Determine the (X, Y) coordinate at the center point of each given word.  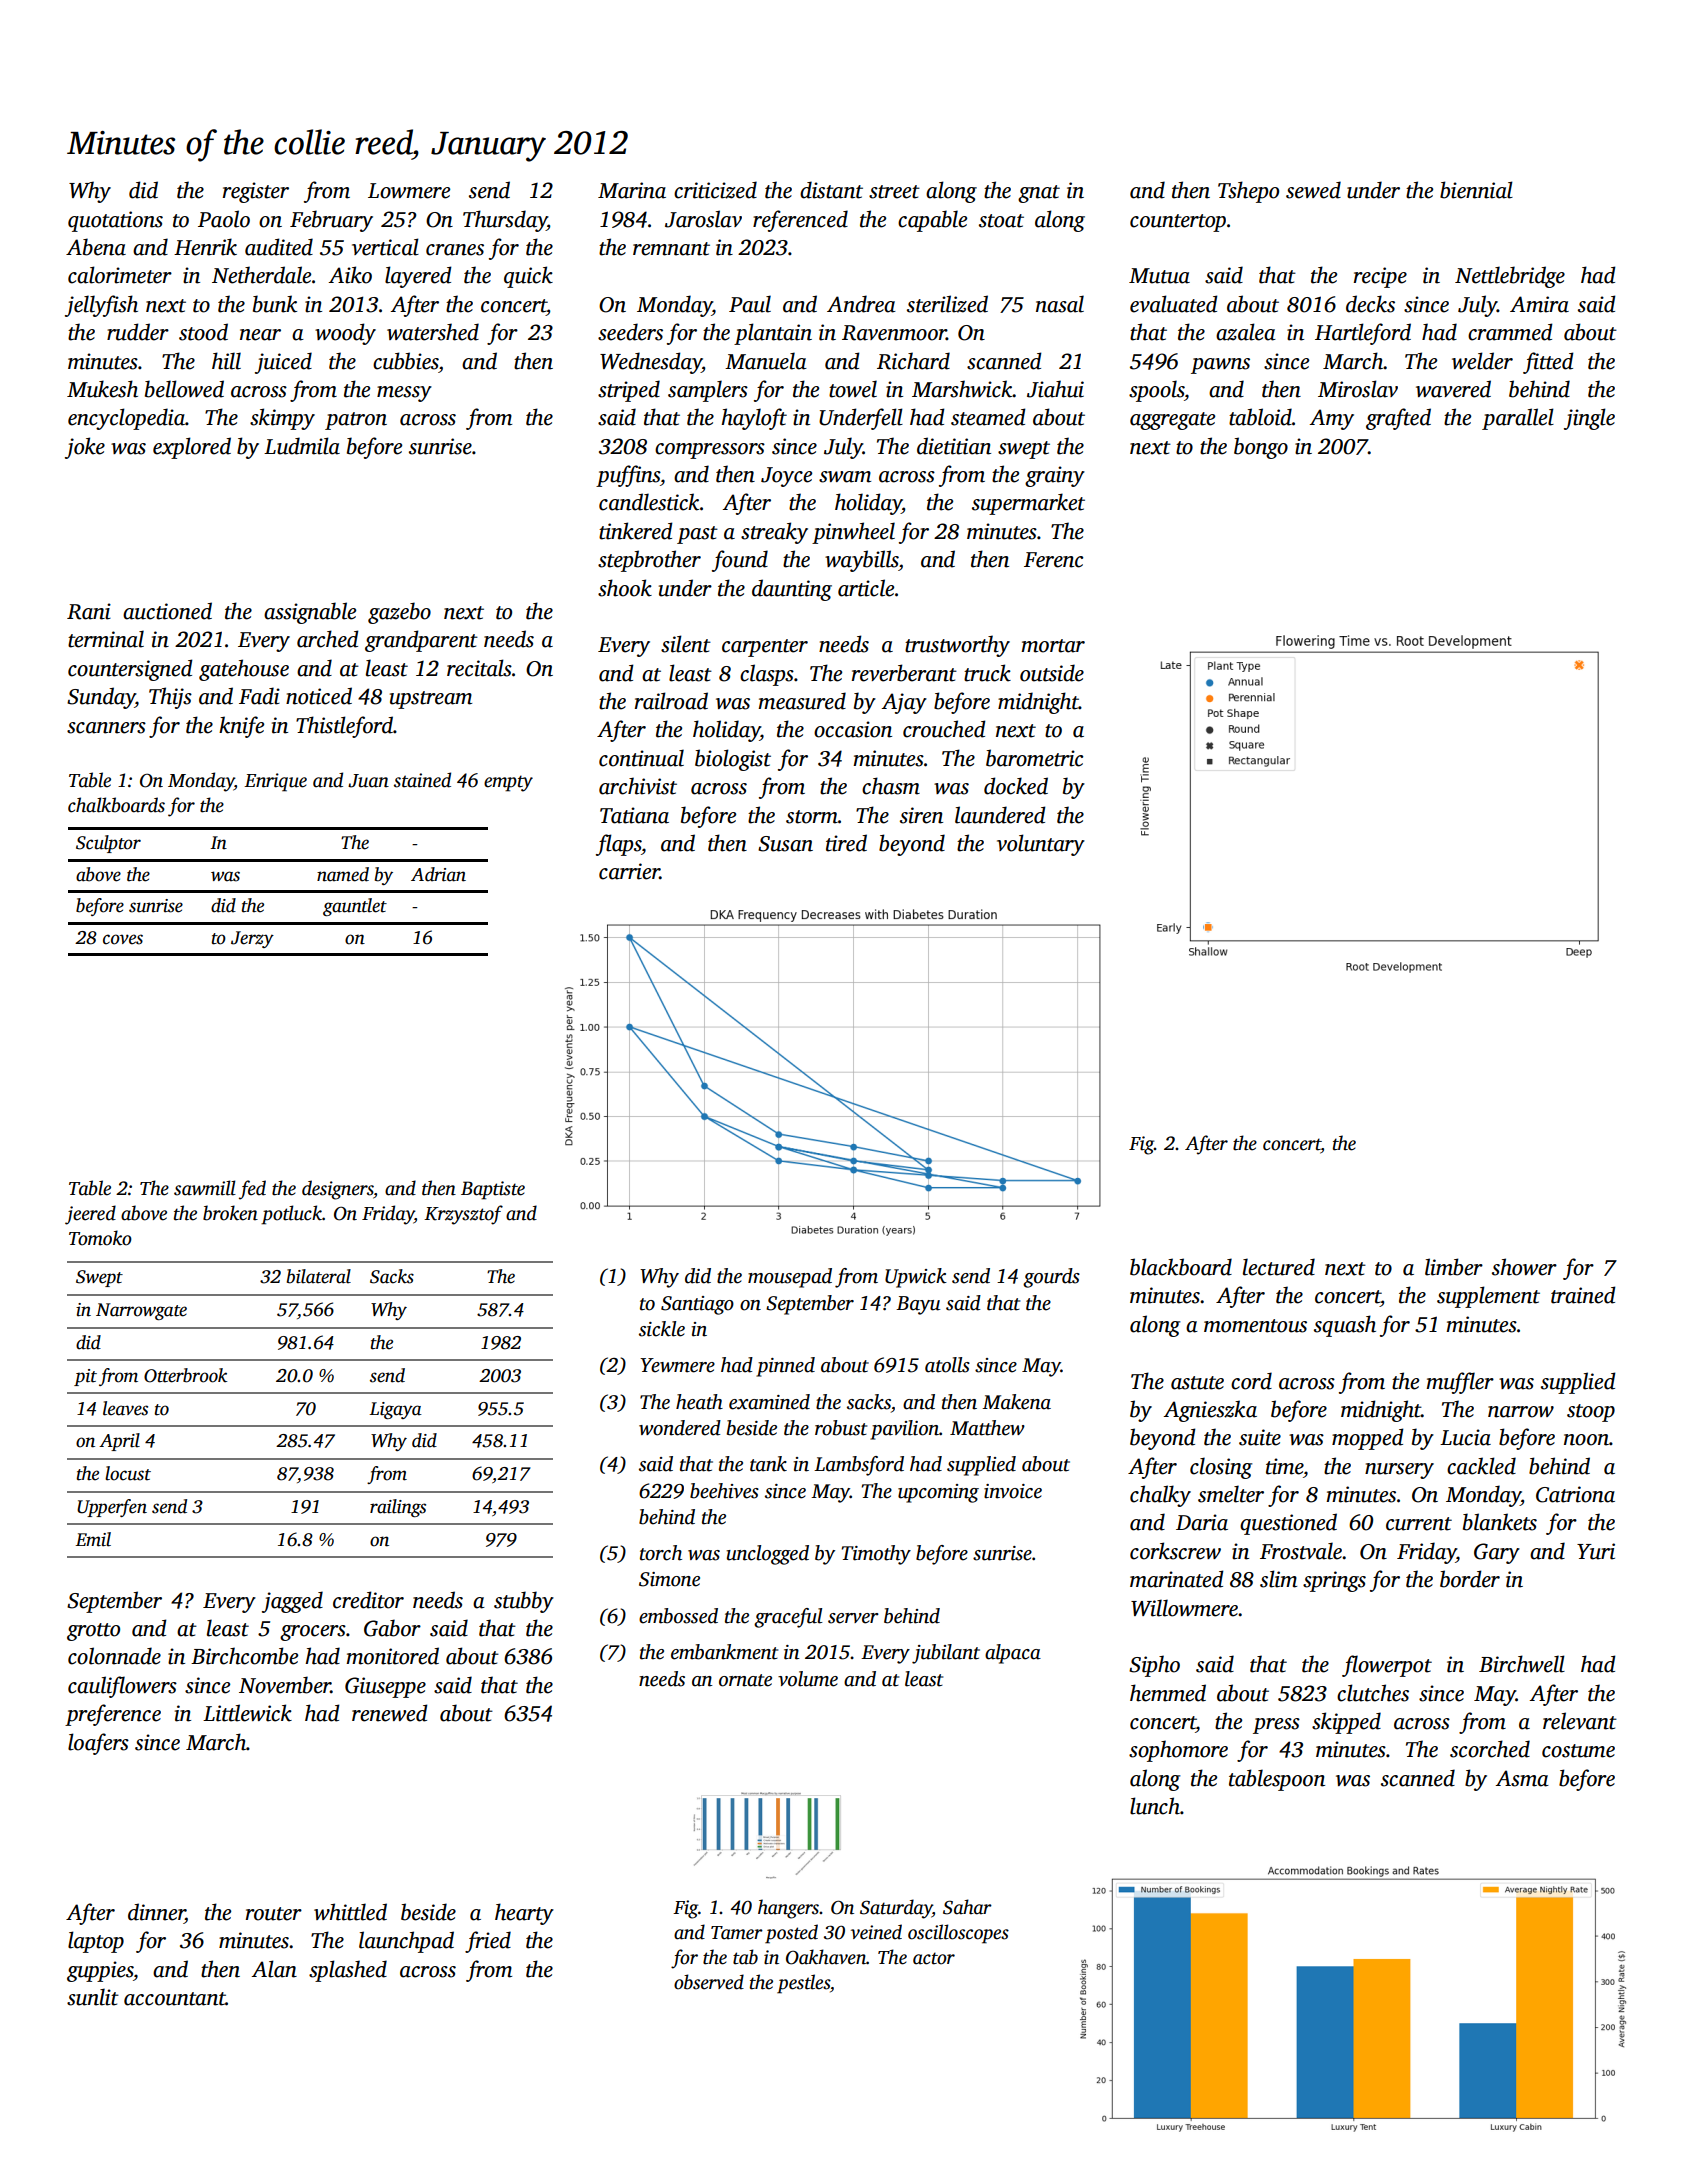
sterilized (947, 304)
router (274, 1914)
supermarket (1028, 504)
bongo (1261, 448)
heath (699, 1402)
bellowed (184, 389)
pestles (803, 1984)
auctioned (167, 611)
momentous (1255, 1326)
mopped (1368, 1439)
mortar (1053, 646)
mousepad (790, 1278)
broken (230, 1213)
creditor (368, 1600)
